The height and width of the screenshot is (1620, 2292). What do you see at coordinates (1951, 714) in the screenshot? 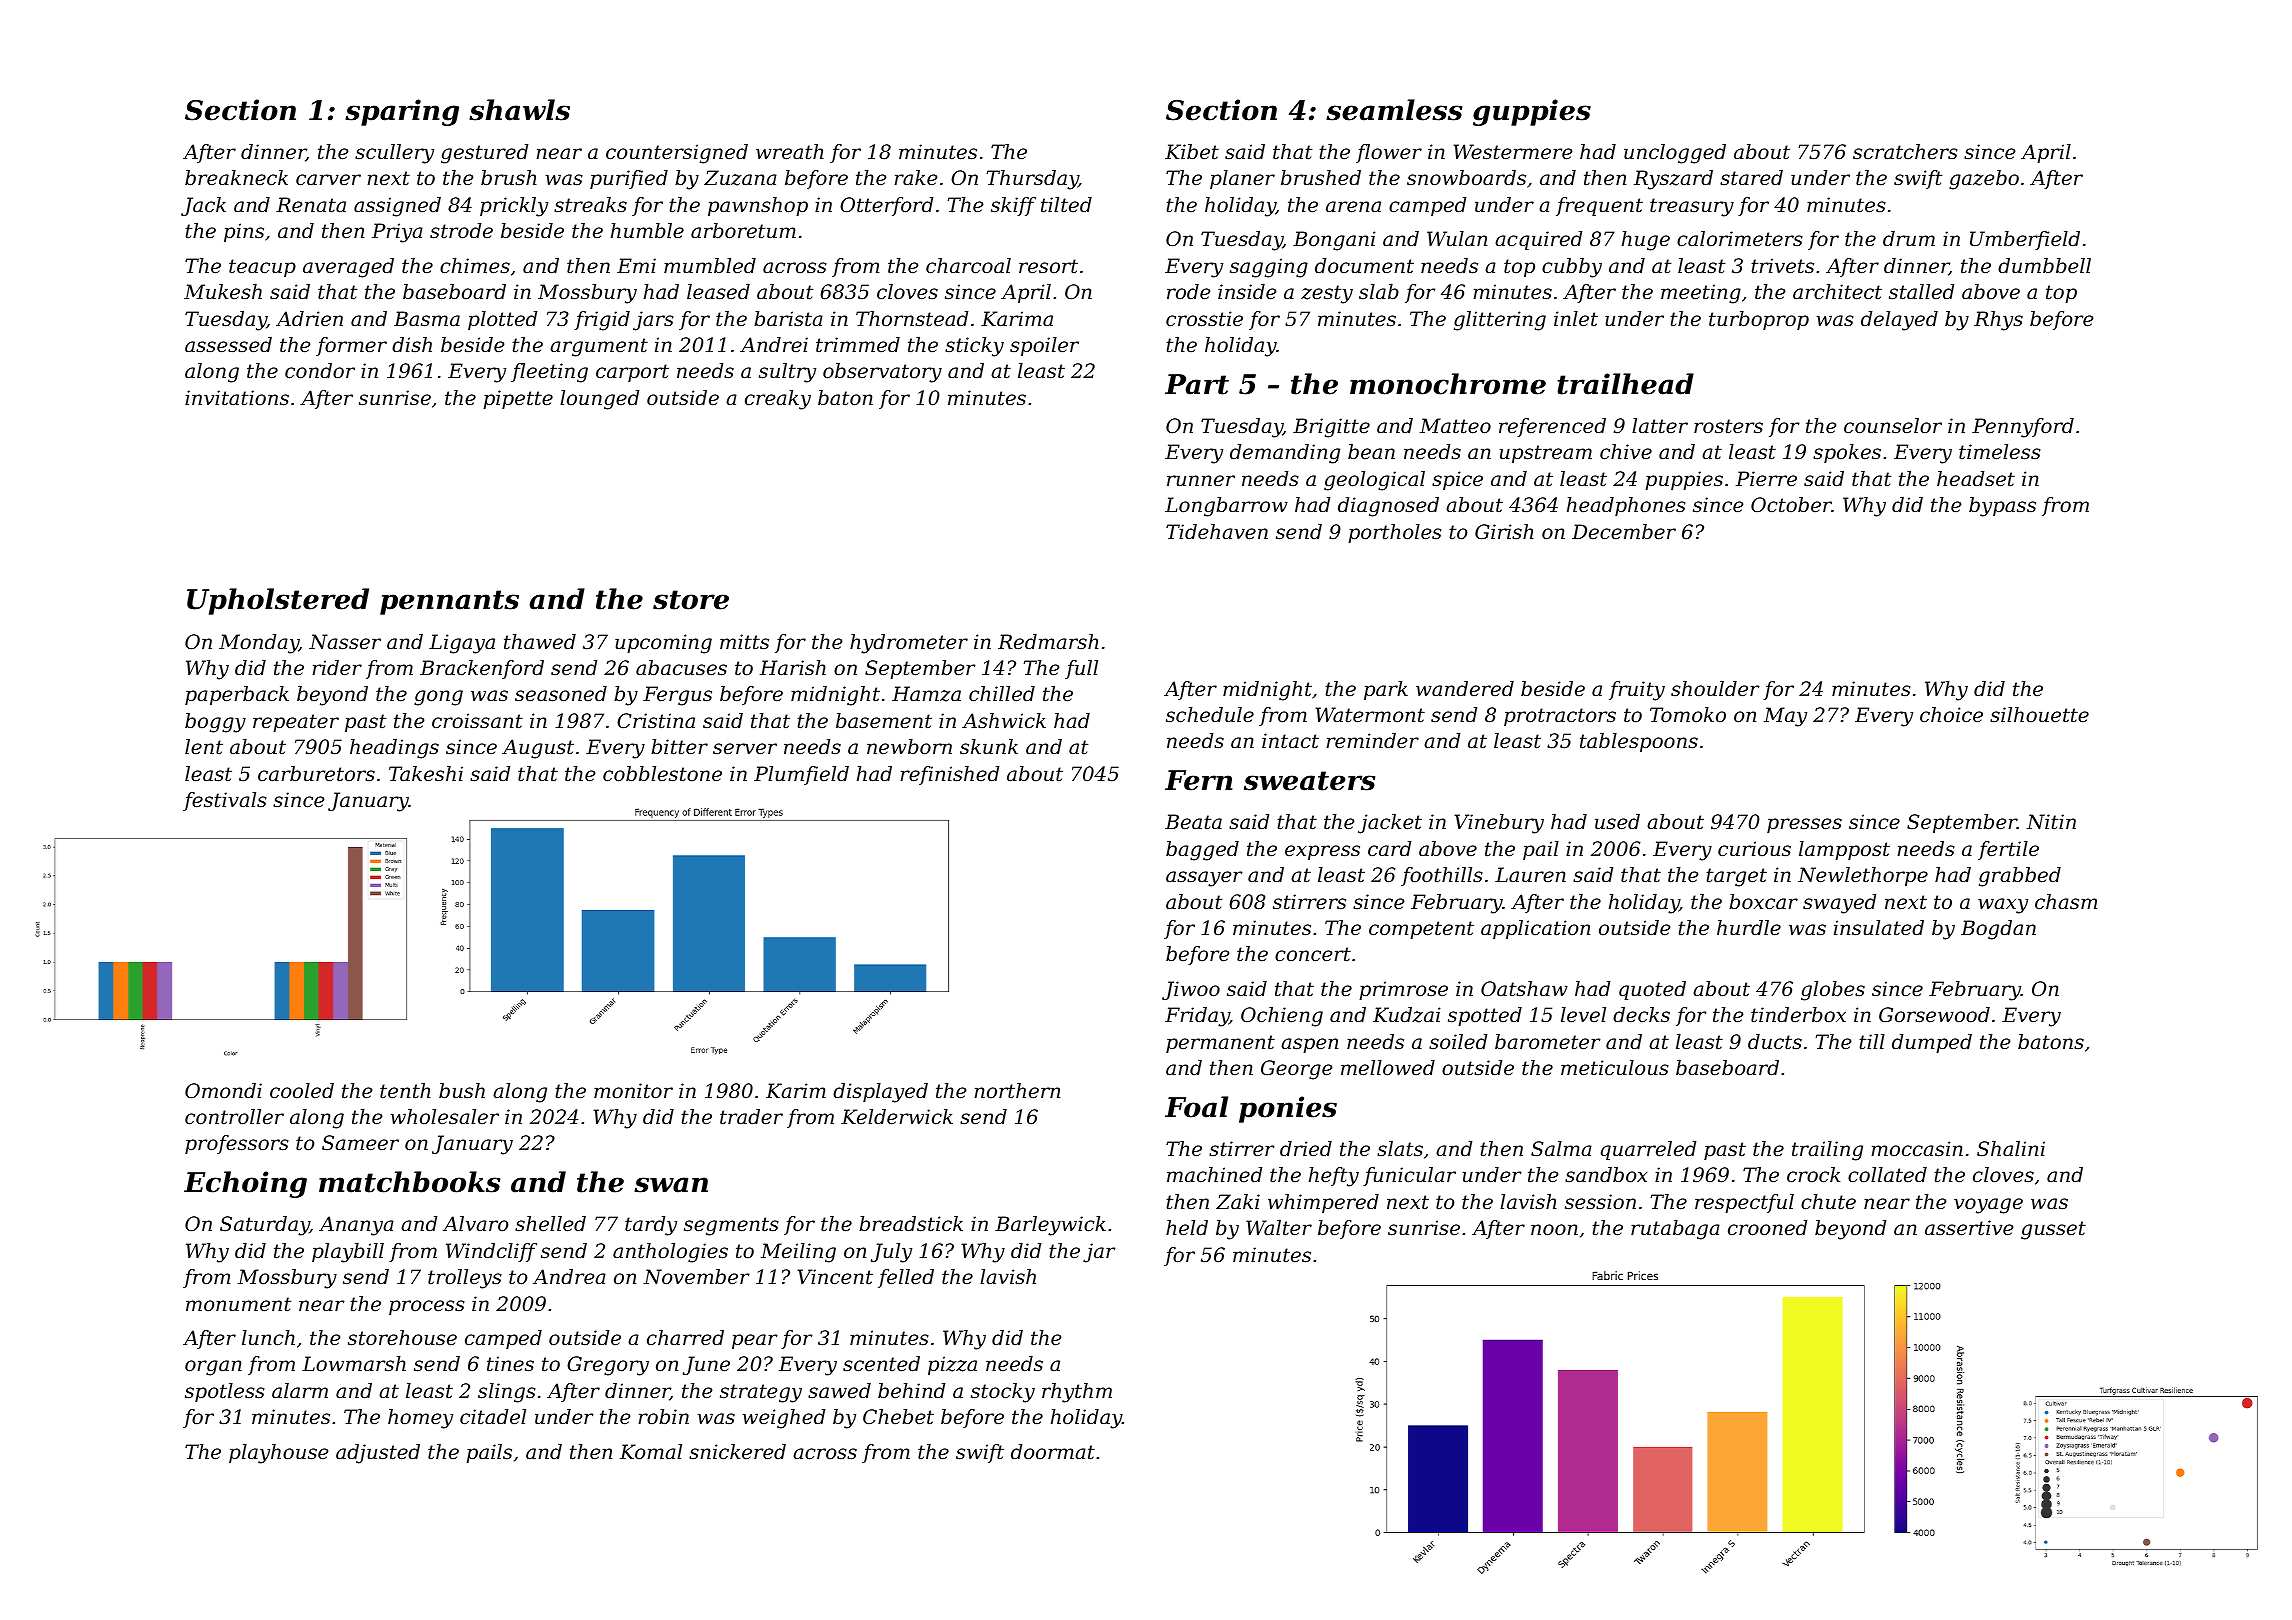
I see `choice` at bounding box center [1951, 714].
